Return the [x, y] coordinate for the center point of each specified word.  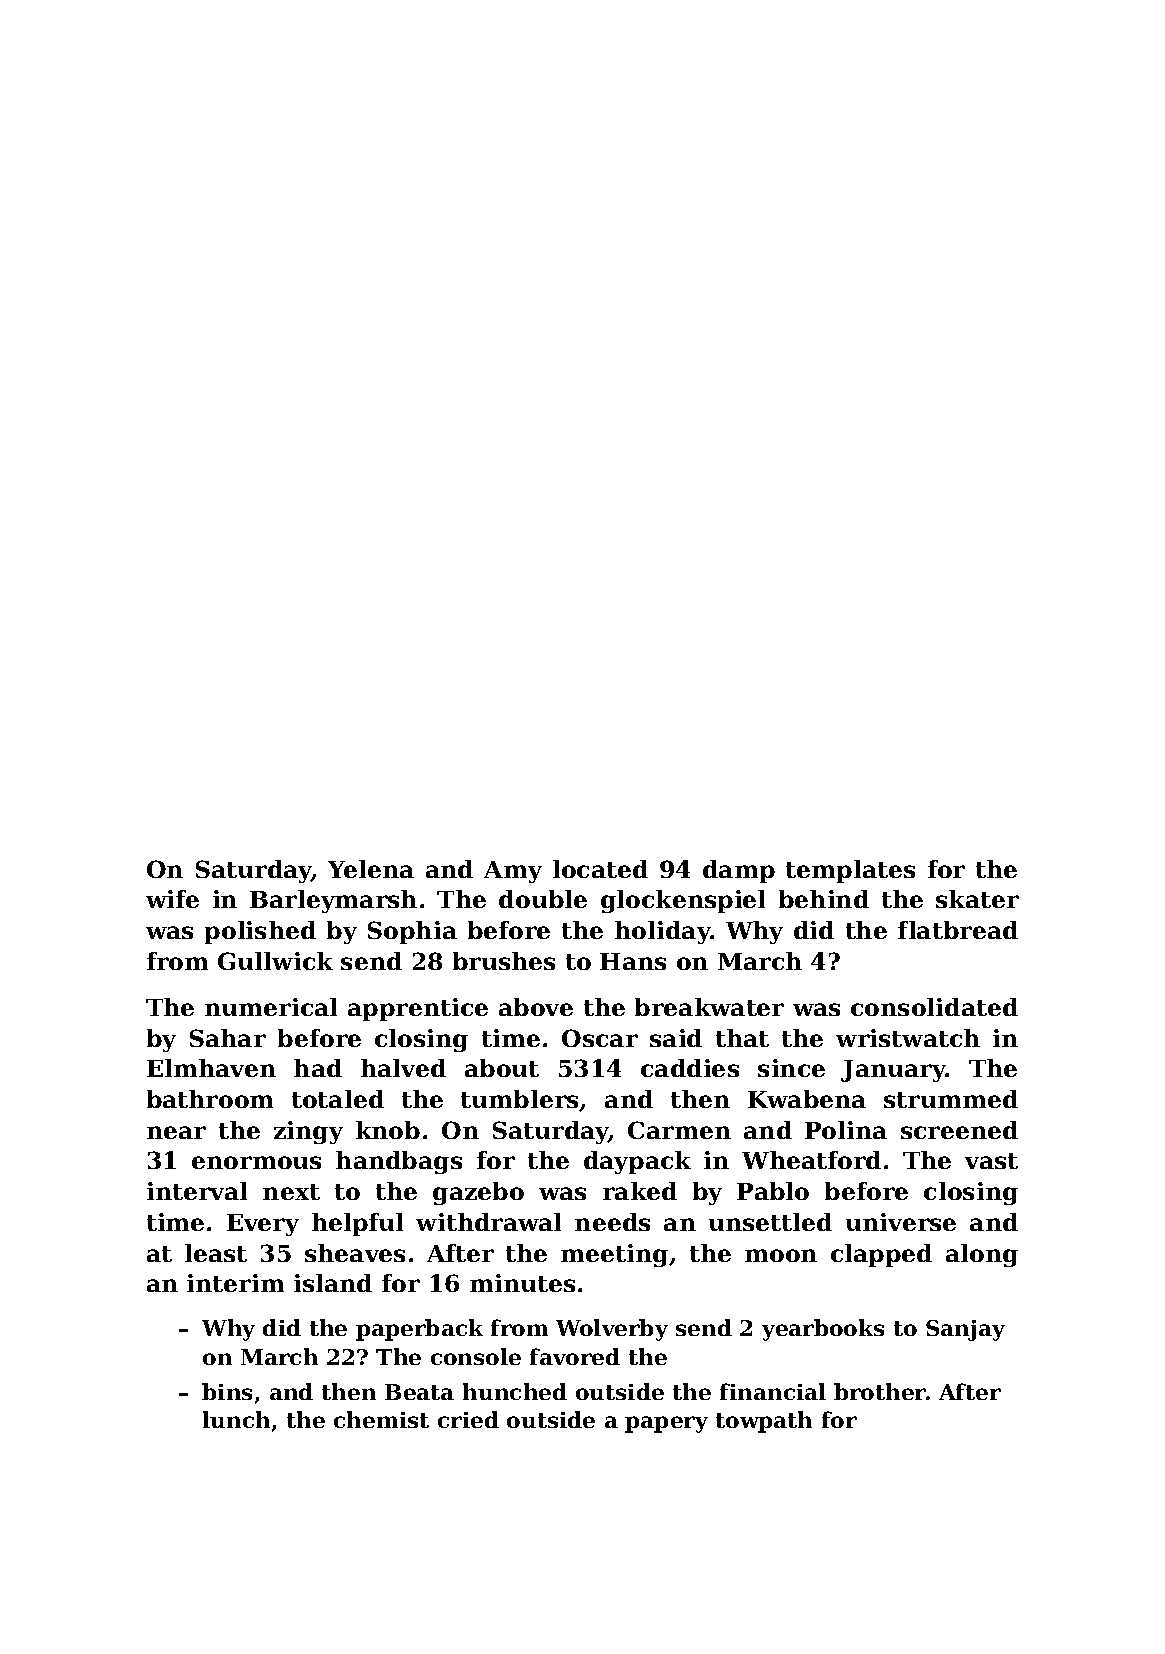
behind [824, 899]
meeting [614, 1255]
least [216, 1253]
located [600, 869]
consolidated [934, 1007]
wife [172, 899]
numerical [271, 1007]
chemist [381, 1419]
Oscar [600, 1038]
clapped [881, 1255]
